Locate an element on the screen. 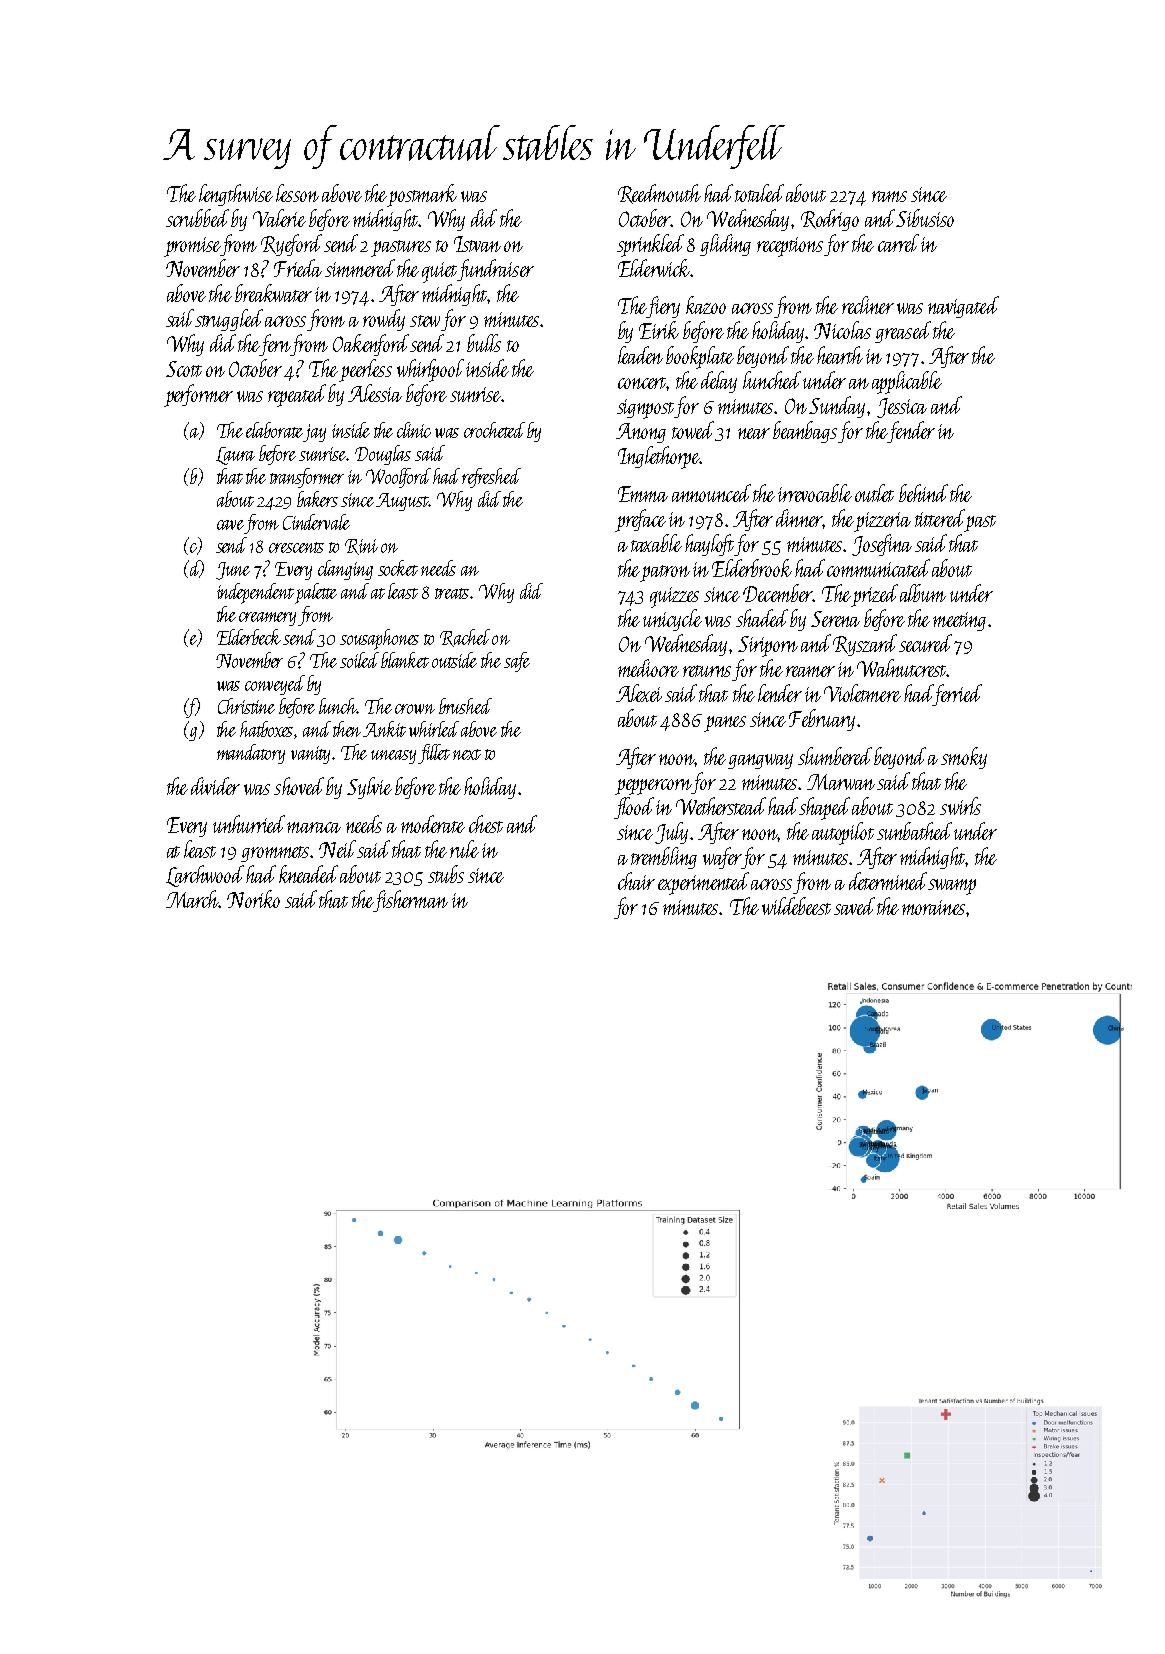 The height and width of the screenshot is (1654, 1165). secured is located at coordinates (925, 643).
